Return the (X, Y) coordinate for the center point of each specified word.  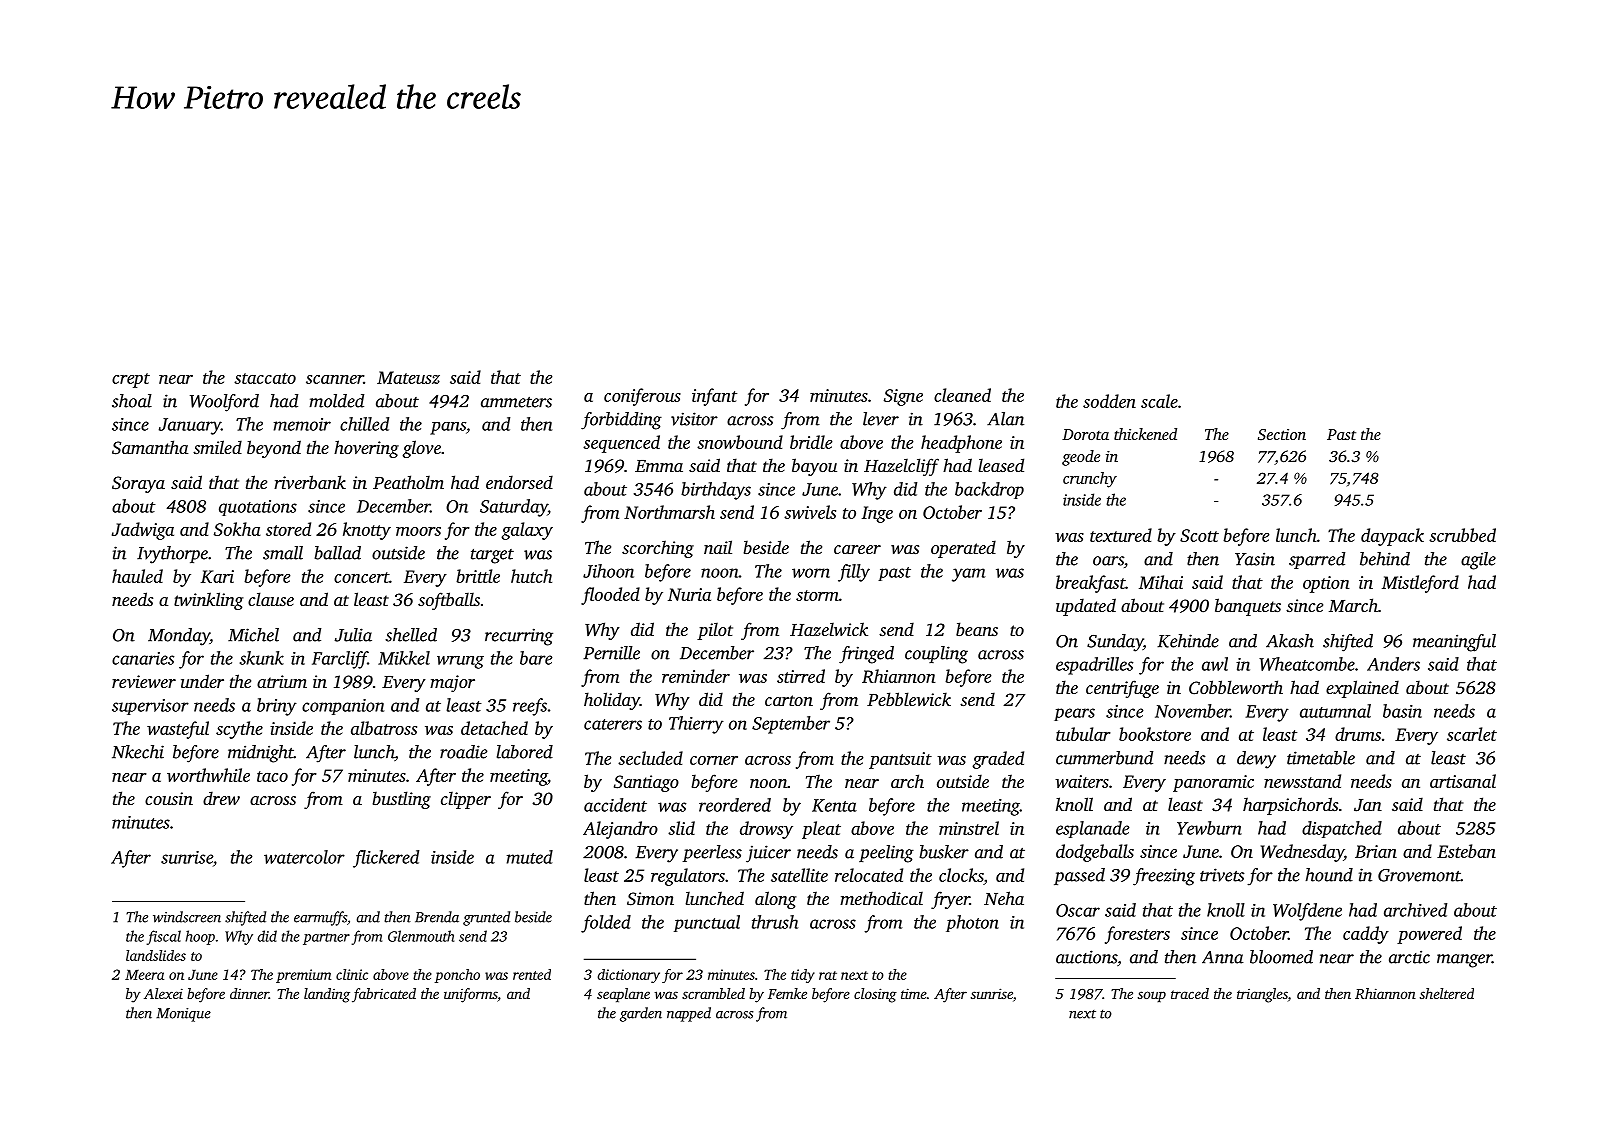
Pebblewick (909, 699)
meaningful (1454, 643)
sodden (1109, 401)
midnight (261, 754)
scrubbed (1462, 535)
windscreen (187, 917)
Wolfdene (1307, 912)
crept (131, 380)
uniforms (470, 995)
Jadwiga (143, 531)
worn (811, 573)
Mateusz (408, 377)
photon (972, 923)
